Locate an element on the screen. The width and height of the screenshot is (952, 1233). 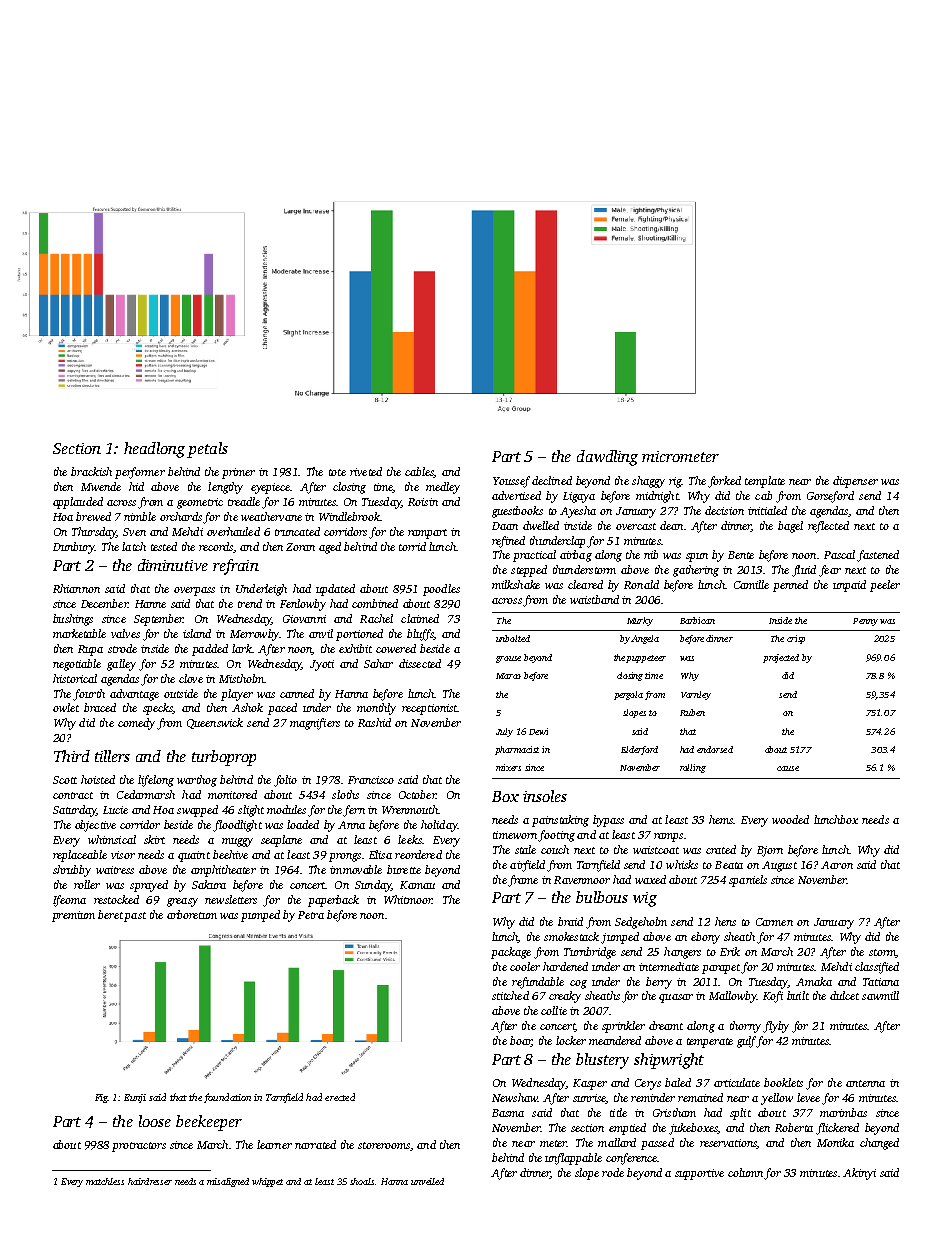
Angela is located at coordinates (645, 639).
